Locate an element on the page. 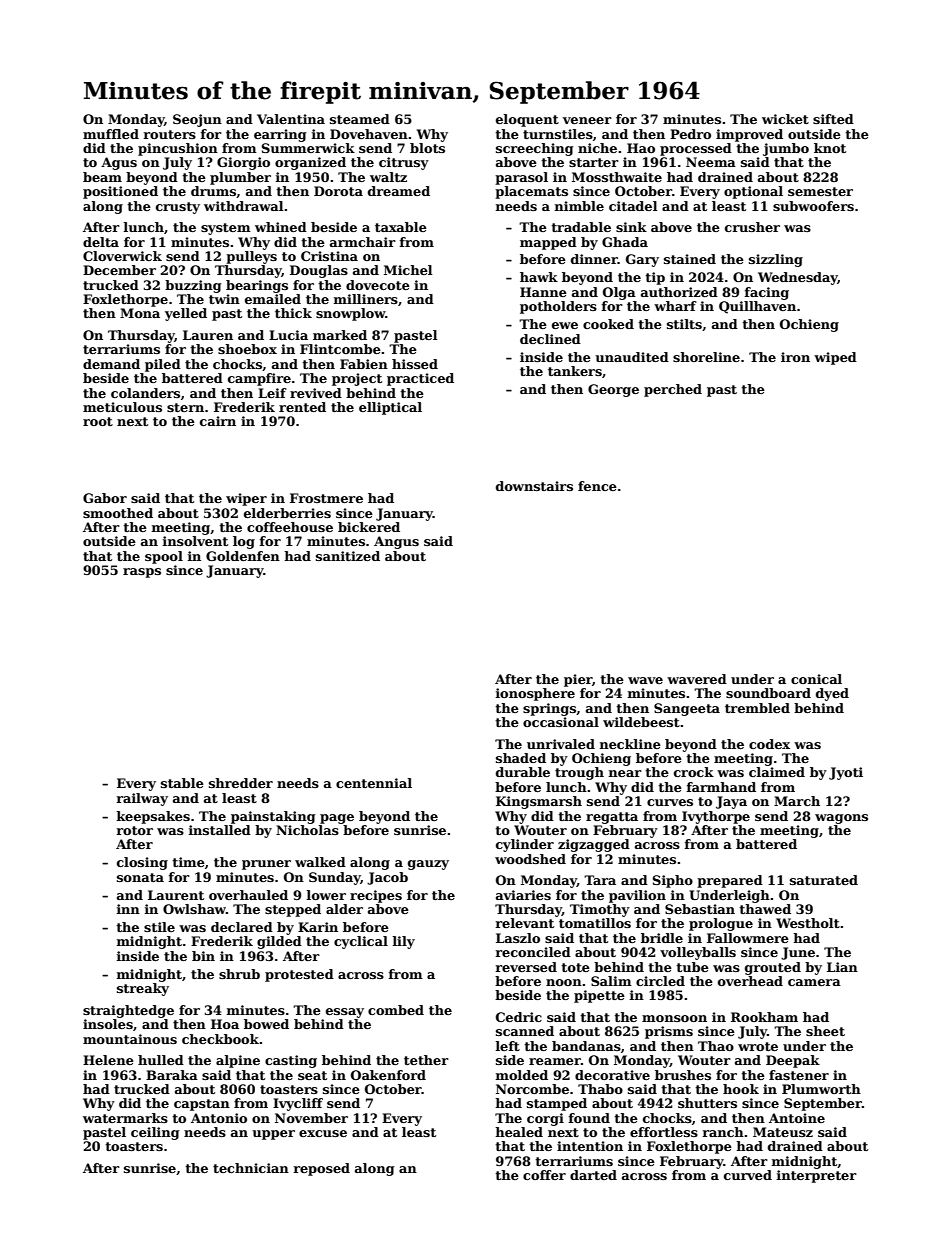 The height and width of the document is (1233, 952). downstairs is located at coordinates (534, 486).
